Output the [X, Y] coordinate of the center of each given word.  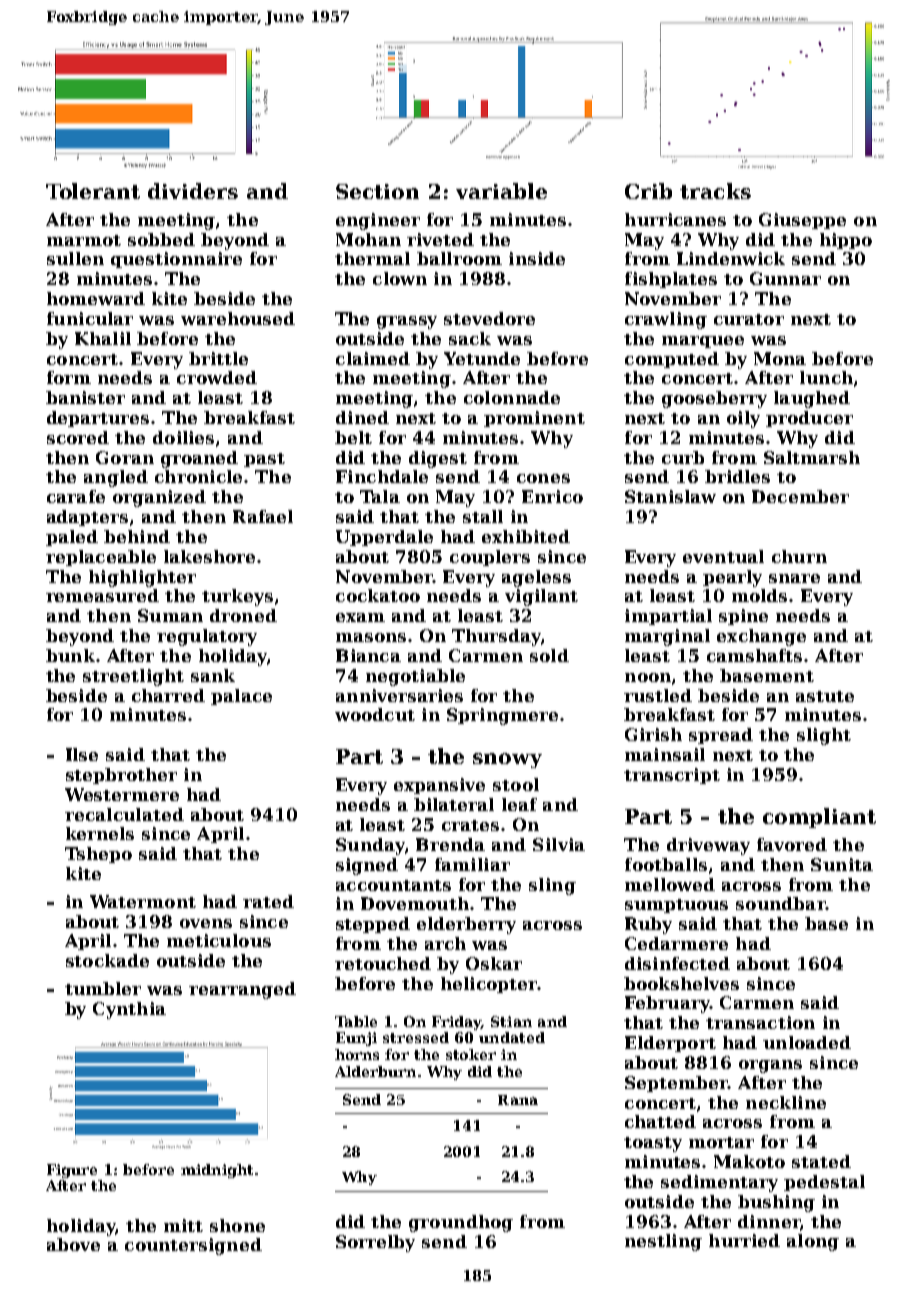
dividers [193, 191]
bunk [70, 655]
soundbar [781, 903]
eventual [723, 556]
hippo [846, 241]
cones [543, 478]
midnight [217, 1171]
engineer [378, 221]
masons [371, 637]
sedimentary [719, 1183]
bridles [737, 476]
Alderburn [375, 1071]
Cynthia [129, 1010]
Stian [511, 1021]
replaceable [101, 558]
